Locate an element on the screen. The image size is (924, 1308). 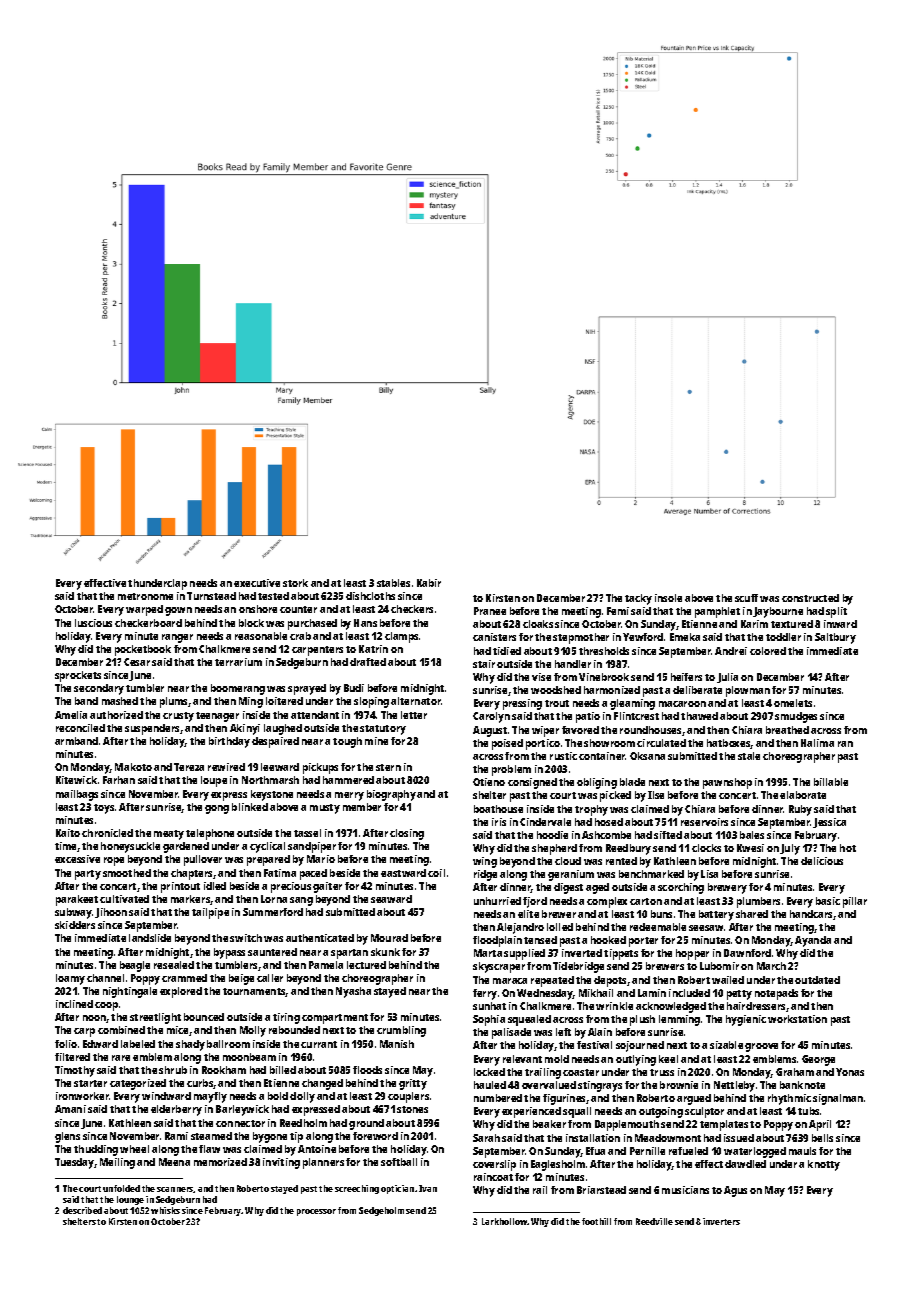
inverted is located at coordinates (582, 953).
